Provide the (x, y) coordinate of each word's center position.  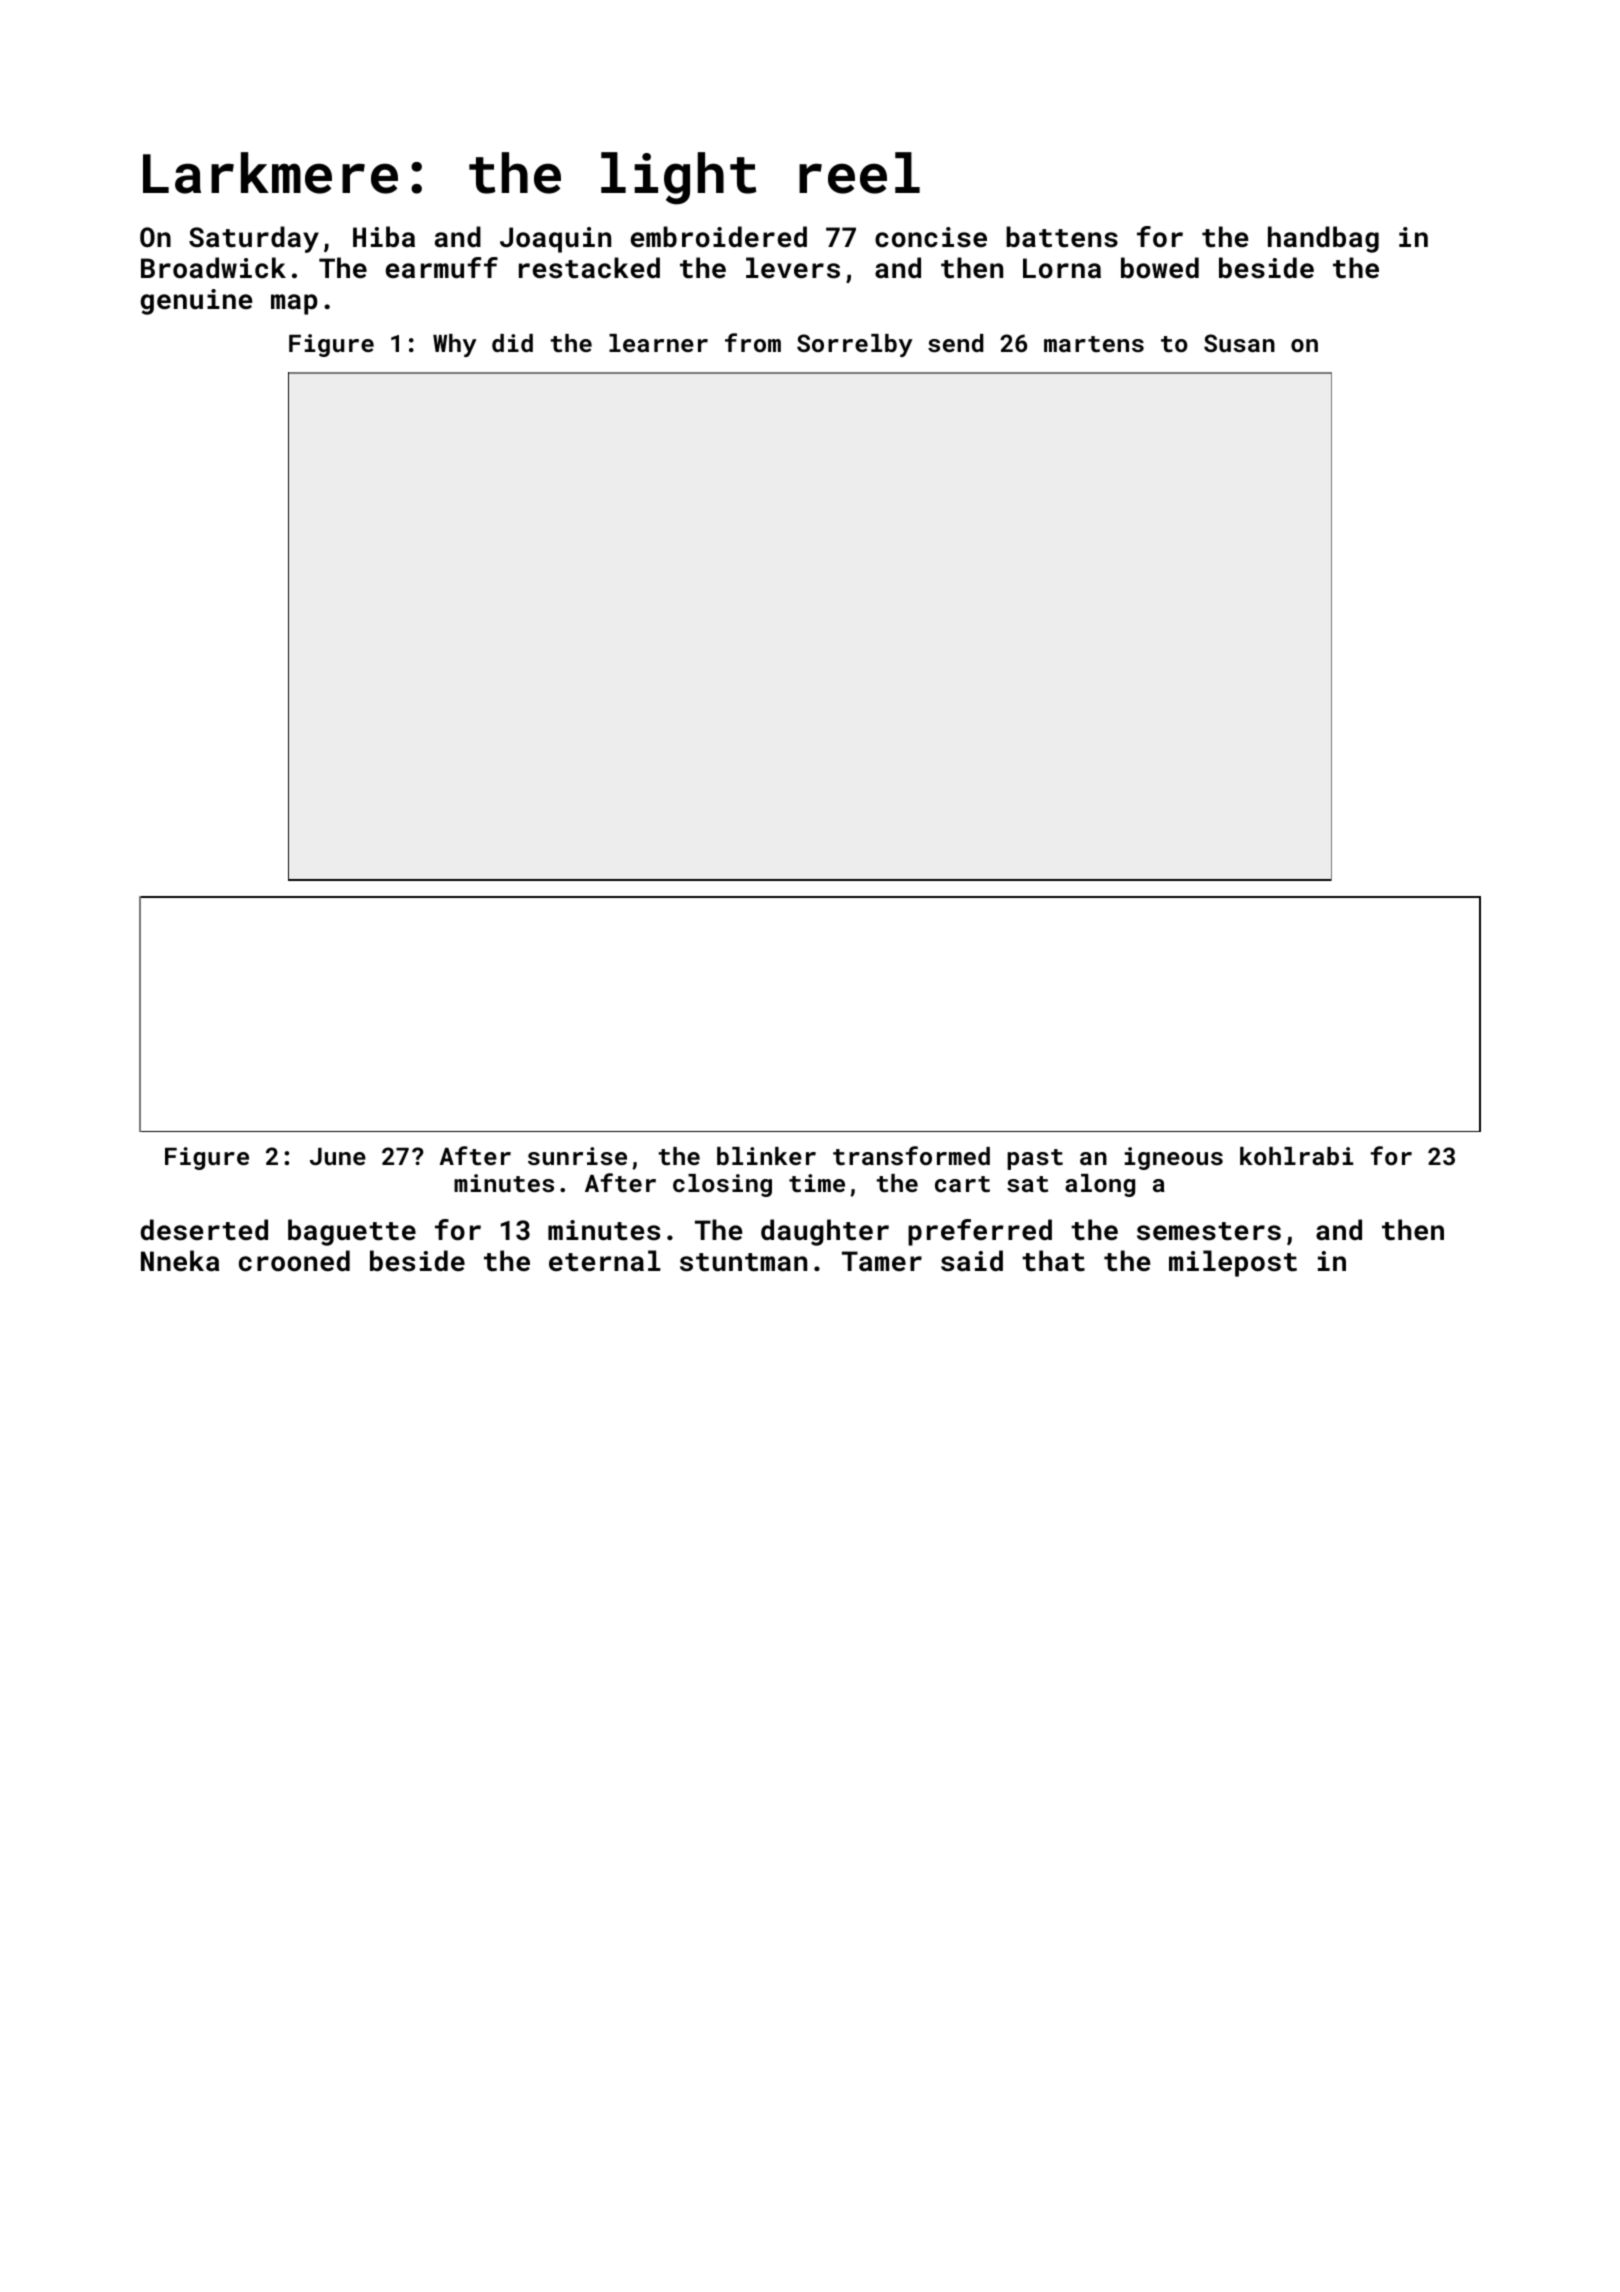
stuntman (743, 1262)
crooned (294, 1261)
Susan (1239, 343)
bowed (1160, 268)
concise (931, 237)
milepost (1233, 1263)
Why (455, 345)
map (294, 304)
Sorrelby (855, 345)
